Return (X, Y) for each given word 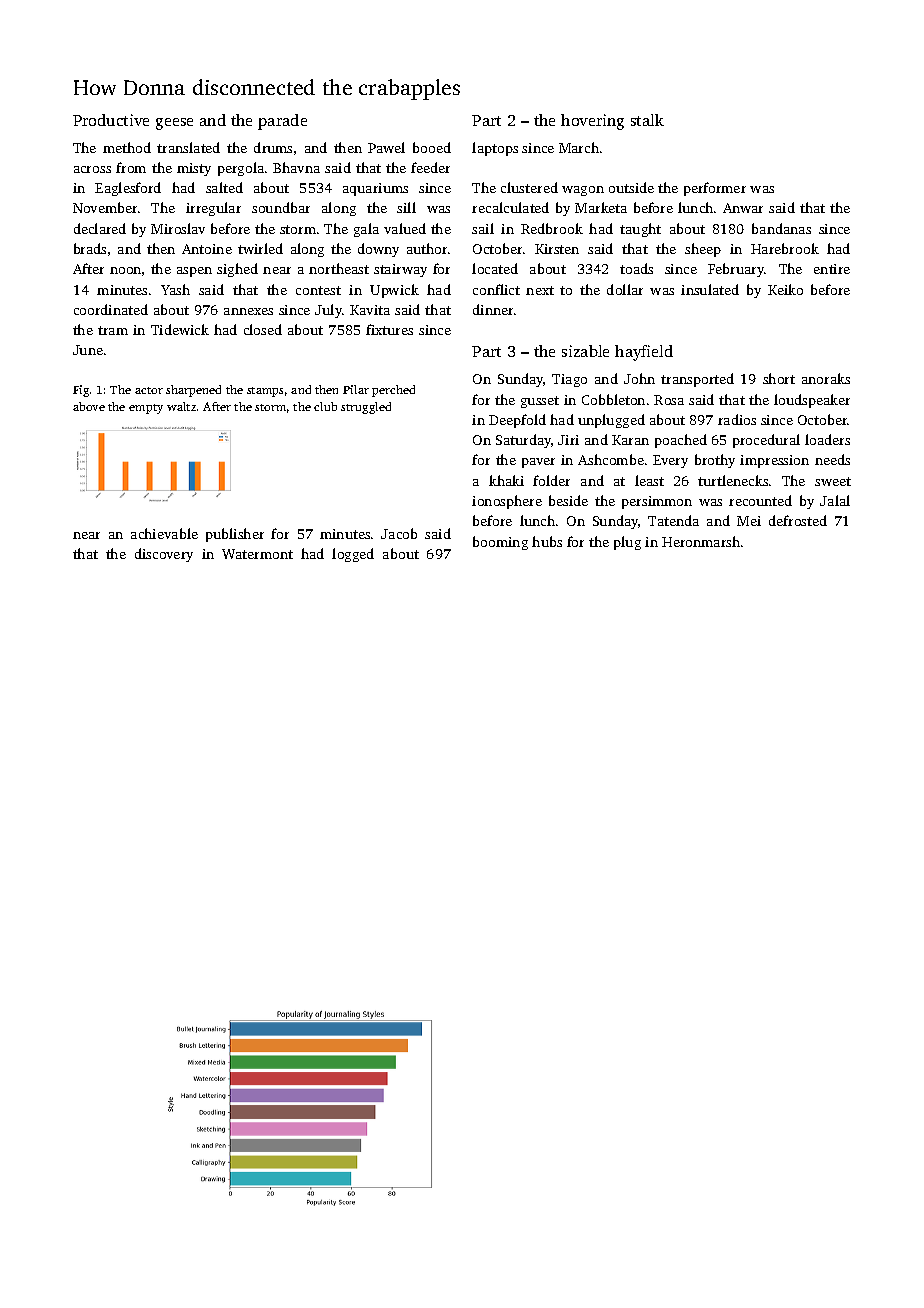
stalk (647, 120)
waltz (181, 406)
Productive (111, 120)
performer (715, 189)
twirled (260, 248)
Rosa (669, 400)
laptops (495, 149)
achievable (164, 533)
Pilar (356, 389)
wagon (583, 191)
